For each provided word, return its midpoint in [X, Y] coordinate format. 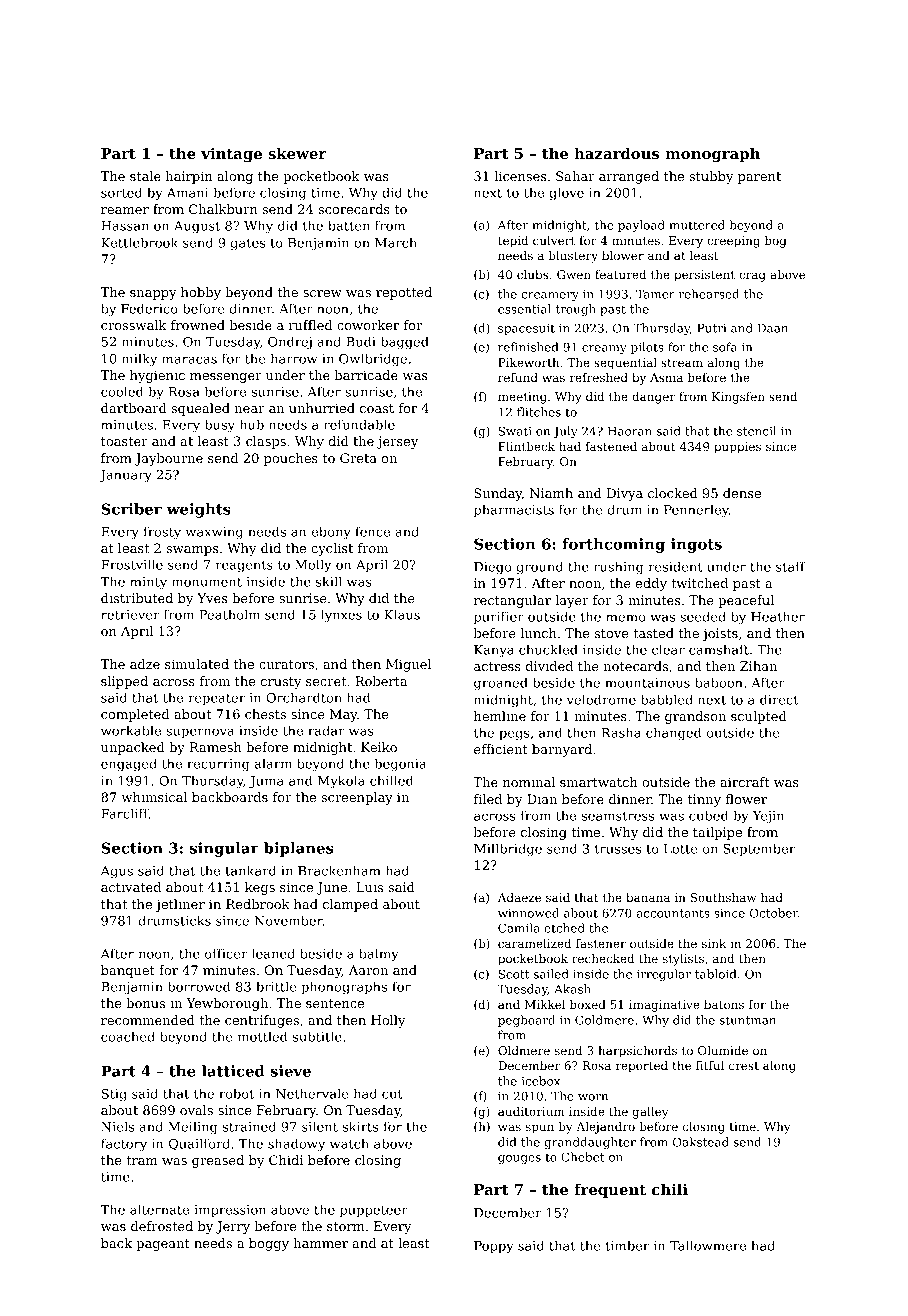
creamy [604, 349]
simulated [197, 664]
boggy [269, 1244]
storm [346, 1226]
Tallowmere [708, 1245]
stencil [756, 431]
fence [372, 531]
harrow [294, 358]
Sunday [498, 494]
